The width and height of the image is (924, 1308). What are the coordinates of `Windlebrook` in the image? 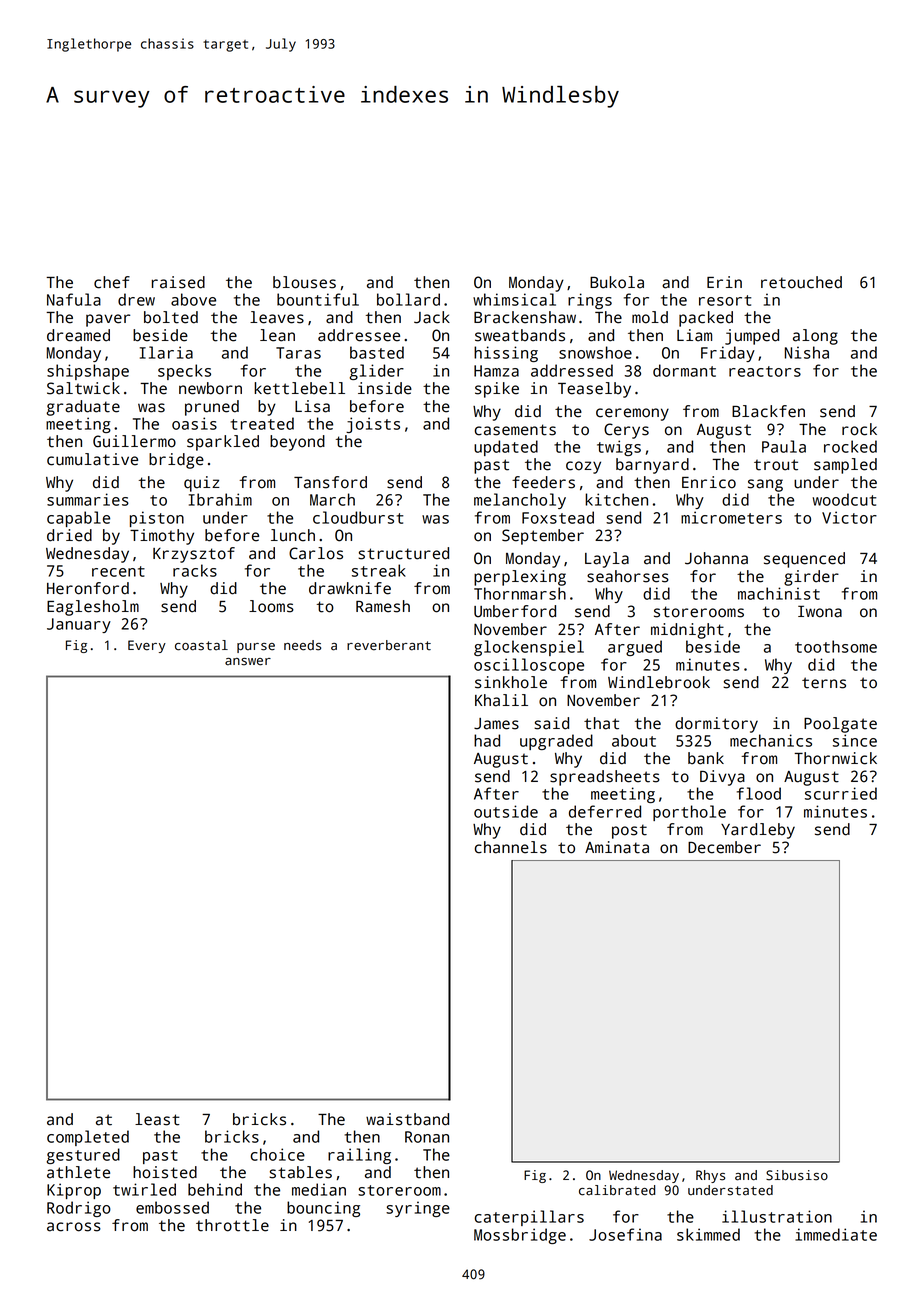 It's located at (659, 682).
